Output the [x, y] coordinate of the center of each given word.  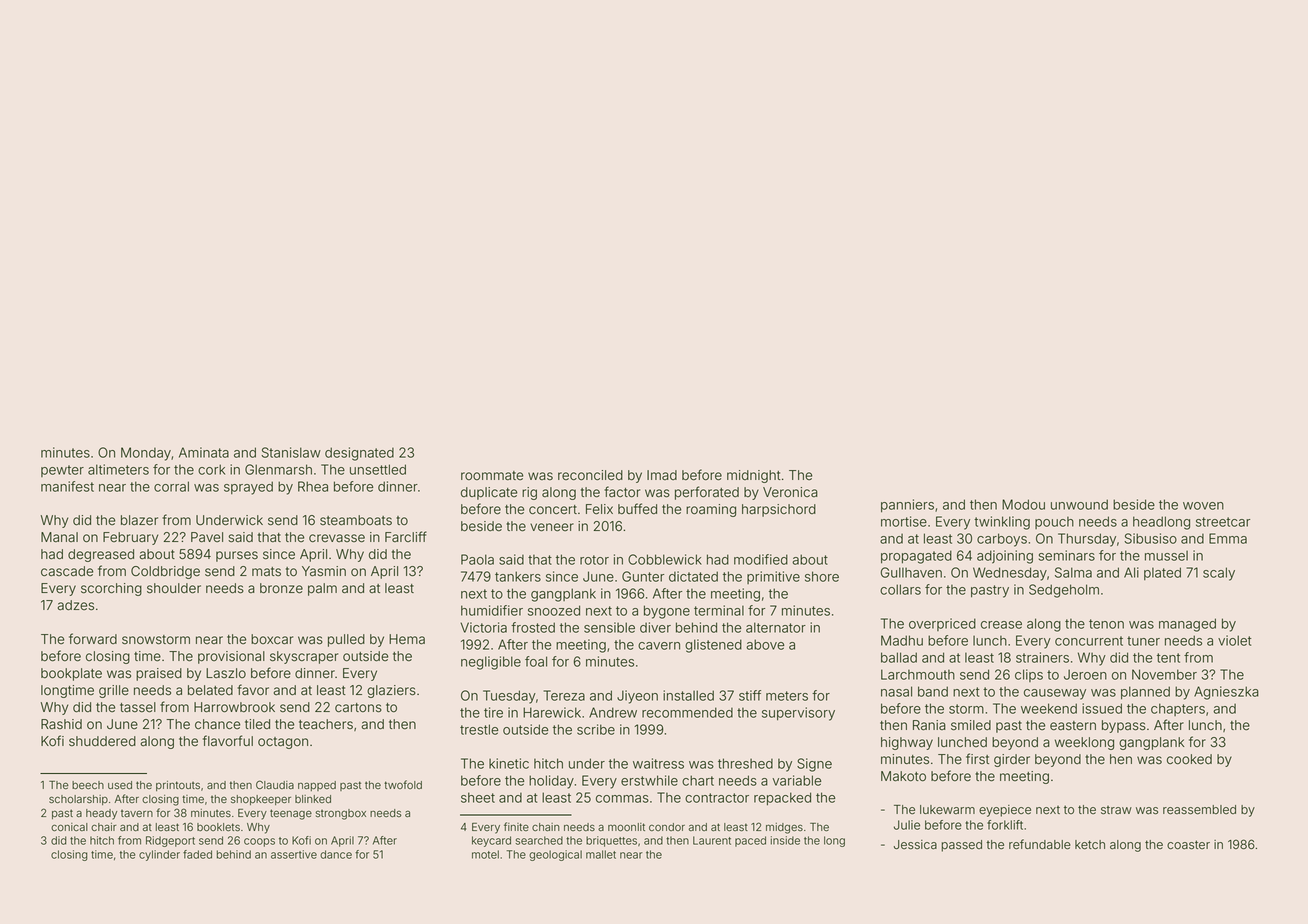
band [933, 691]
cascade [67, 571]
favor [253, 690]
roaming [711, 510]
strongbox [340, 814]
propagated [916, 557]
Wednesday [1010, 574]
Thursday [1087, 540]
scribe [596, 729]
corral [171, 486]
